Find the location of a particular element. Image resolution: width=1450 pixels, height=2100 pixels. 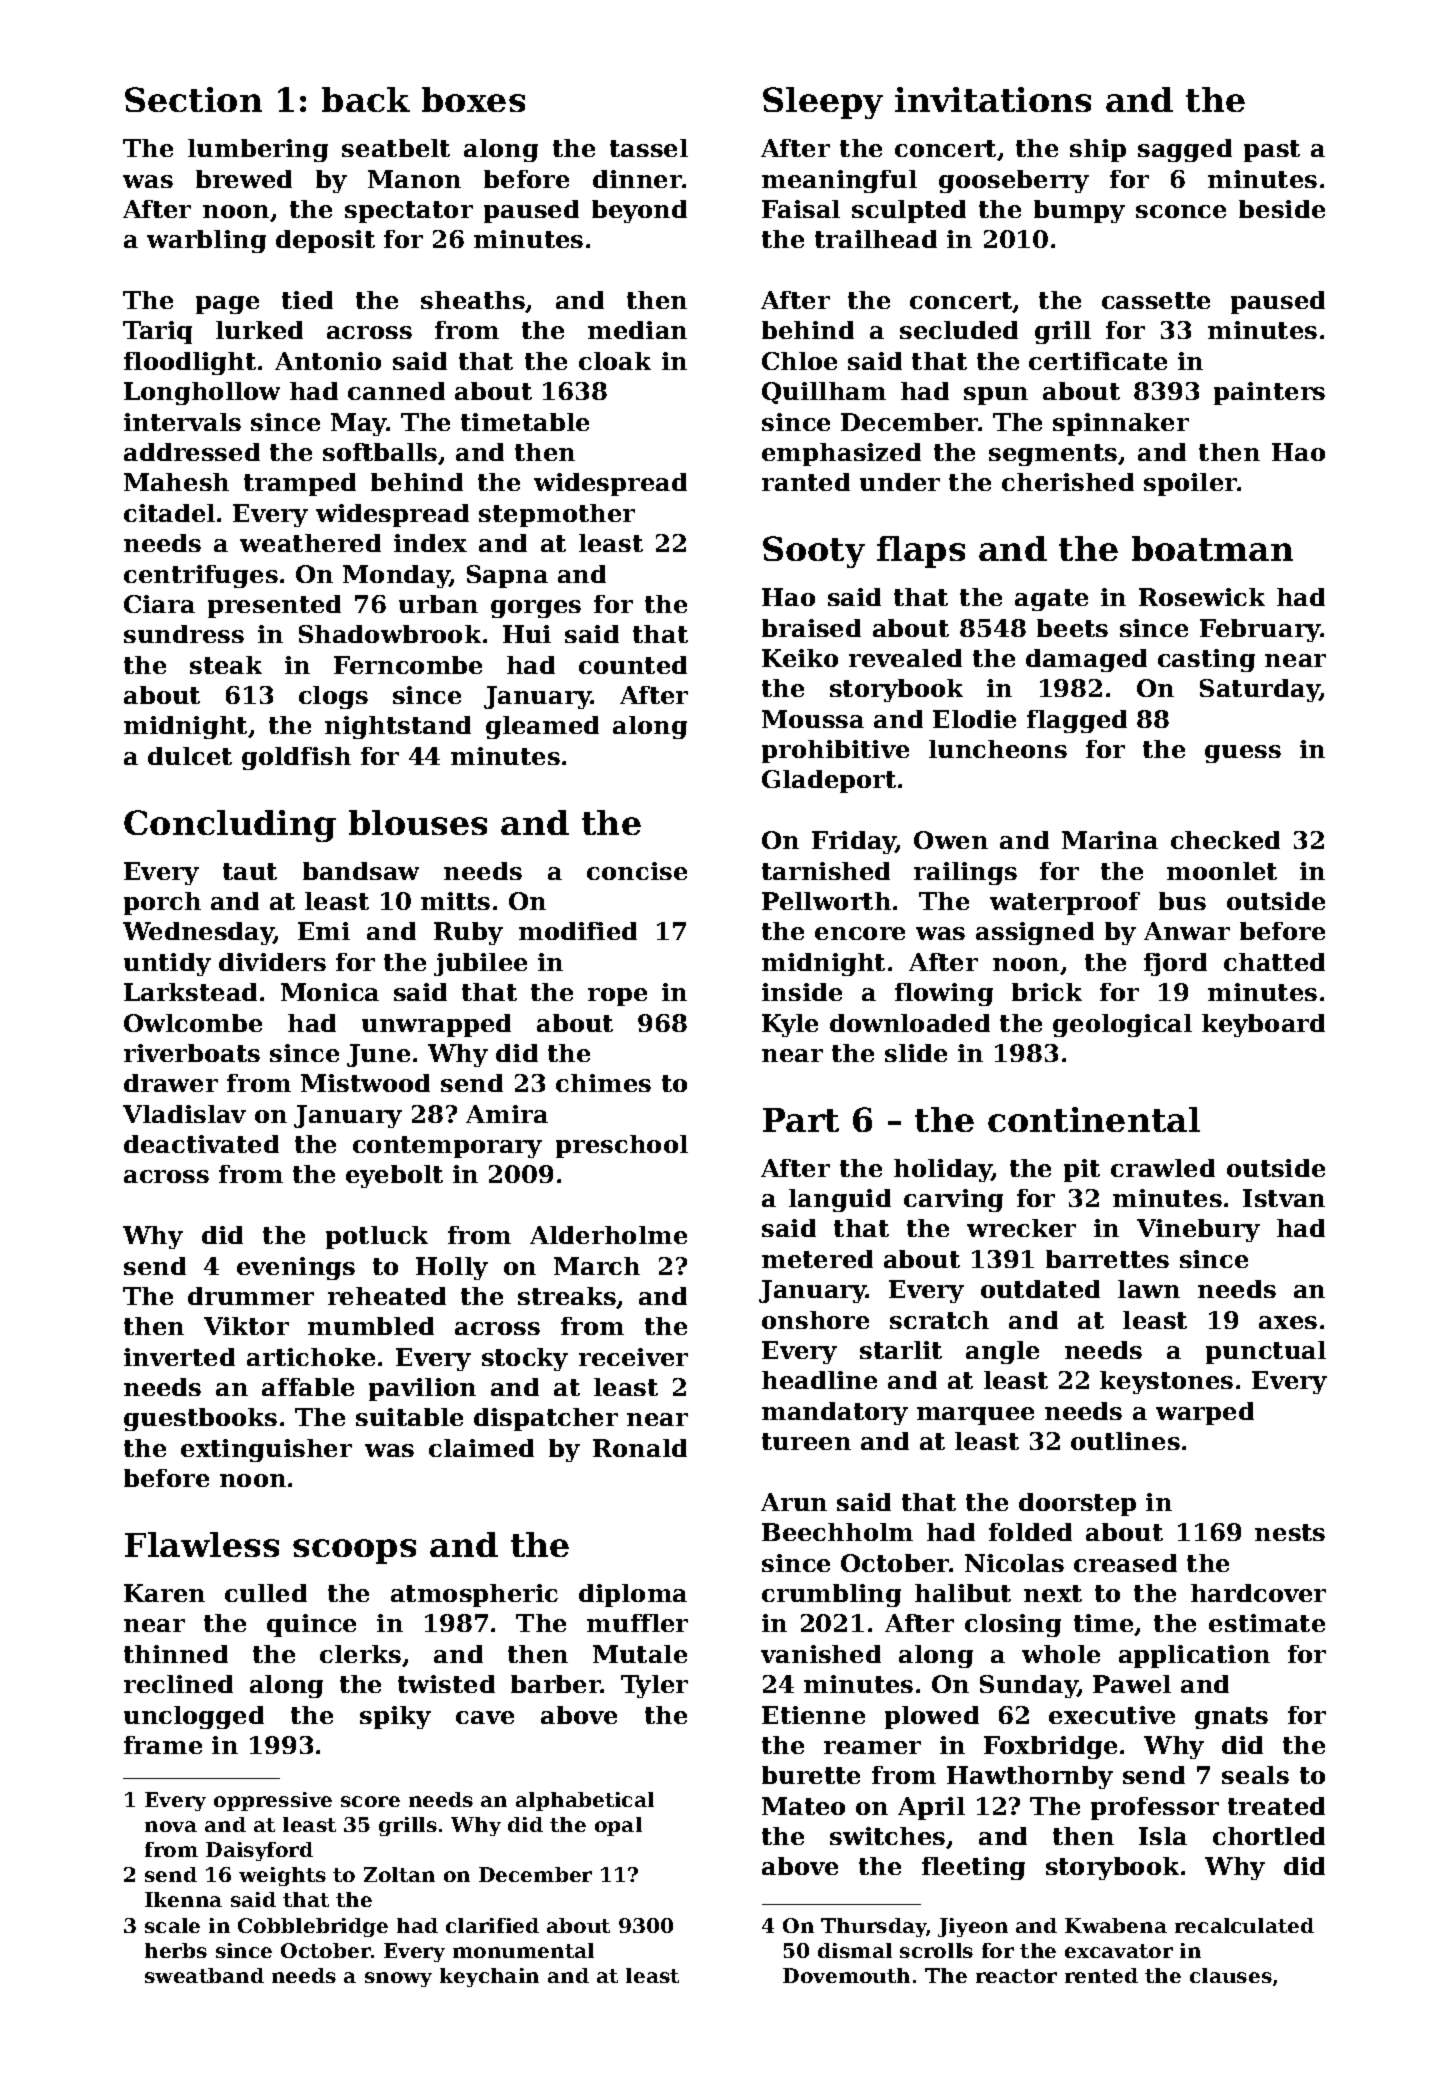

drawer is located at coordinates (171, 1083).
